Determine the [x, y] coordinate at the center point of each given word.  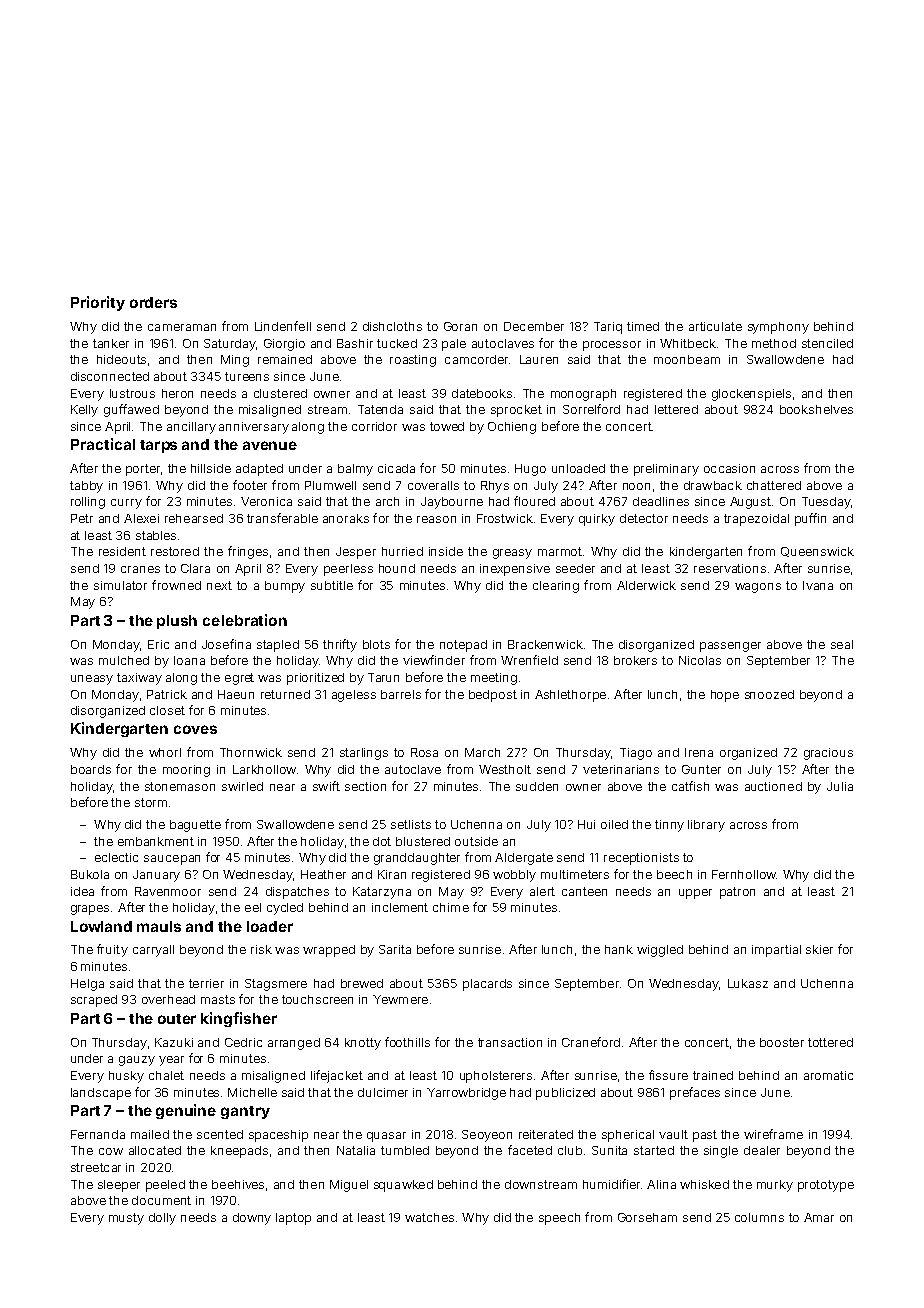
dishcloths [392, 326]
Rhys [495, 487]
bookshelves [816, 409]
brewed [362, 983]
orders [153, 302]
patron [737, 893]
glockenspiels [751, 395]
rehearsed [194, 518]
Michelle [252, 1092]
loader [270, 926]
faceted [530, 1150]
